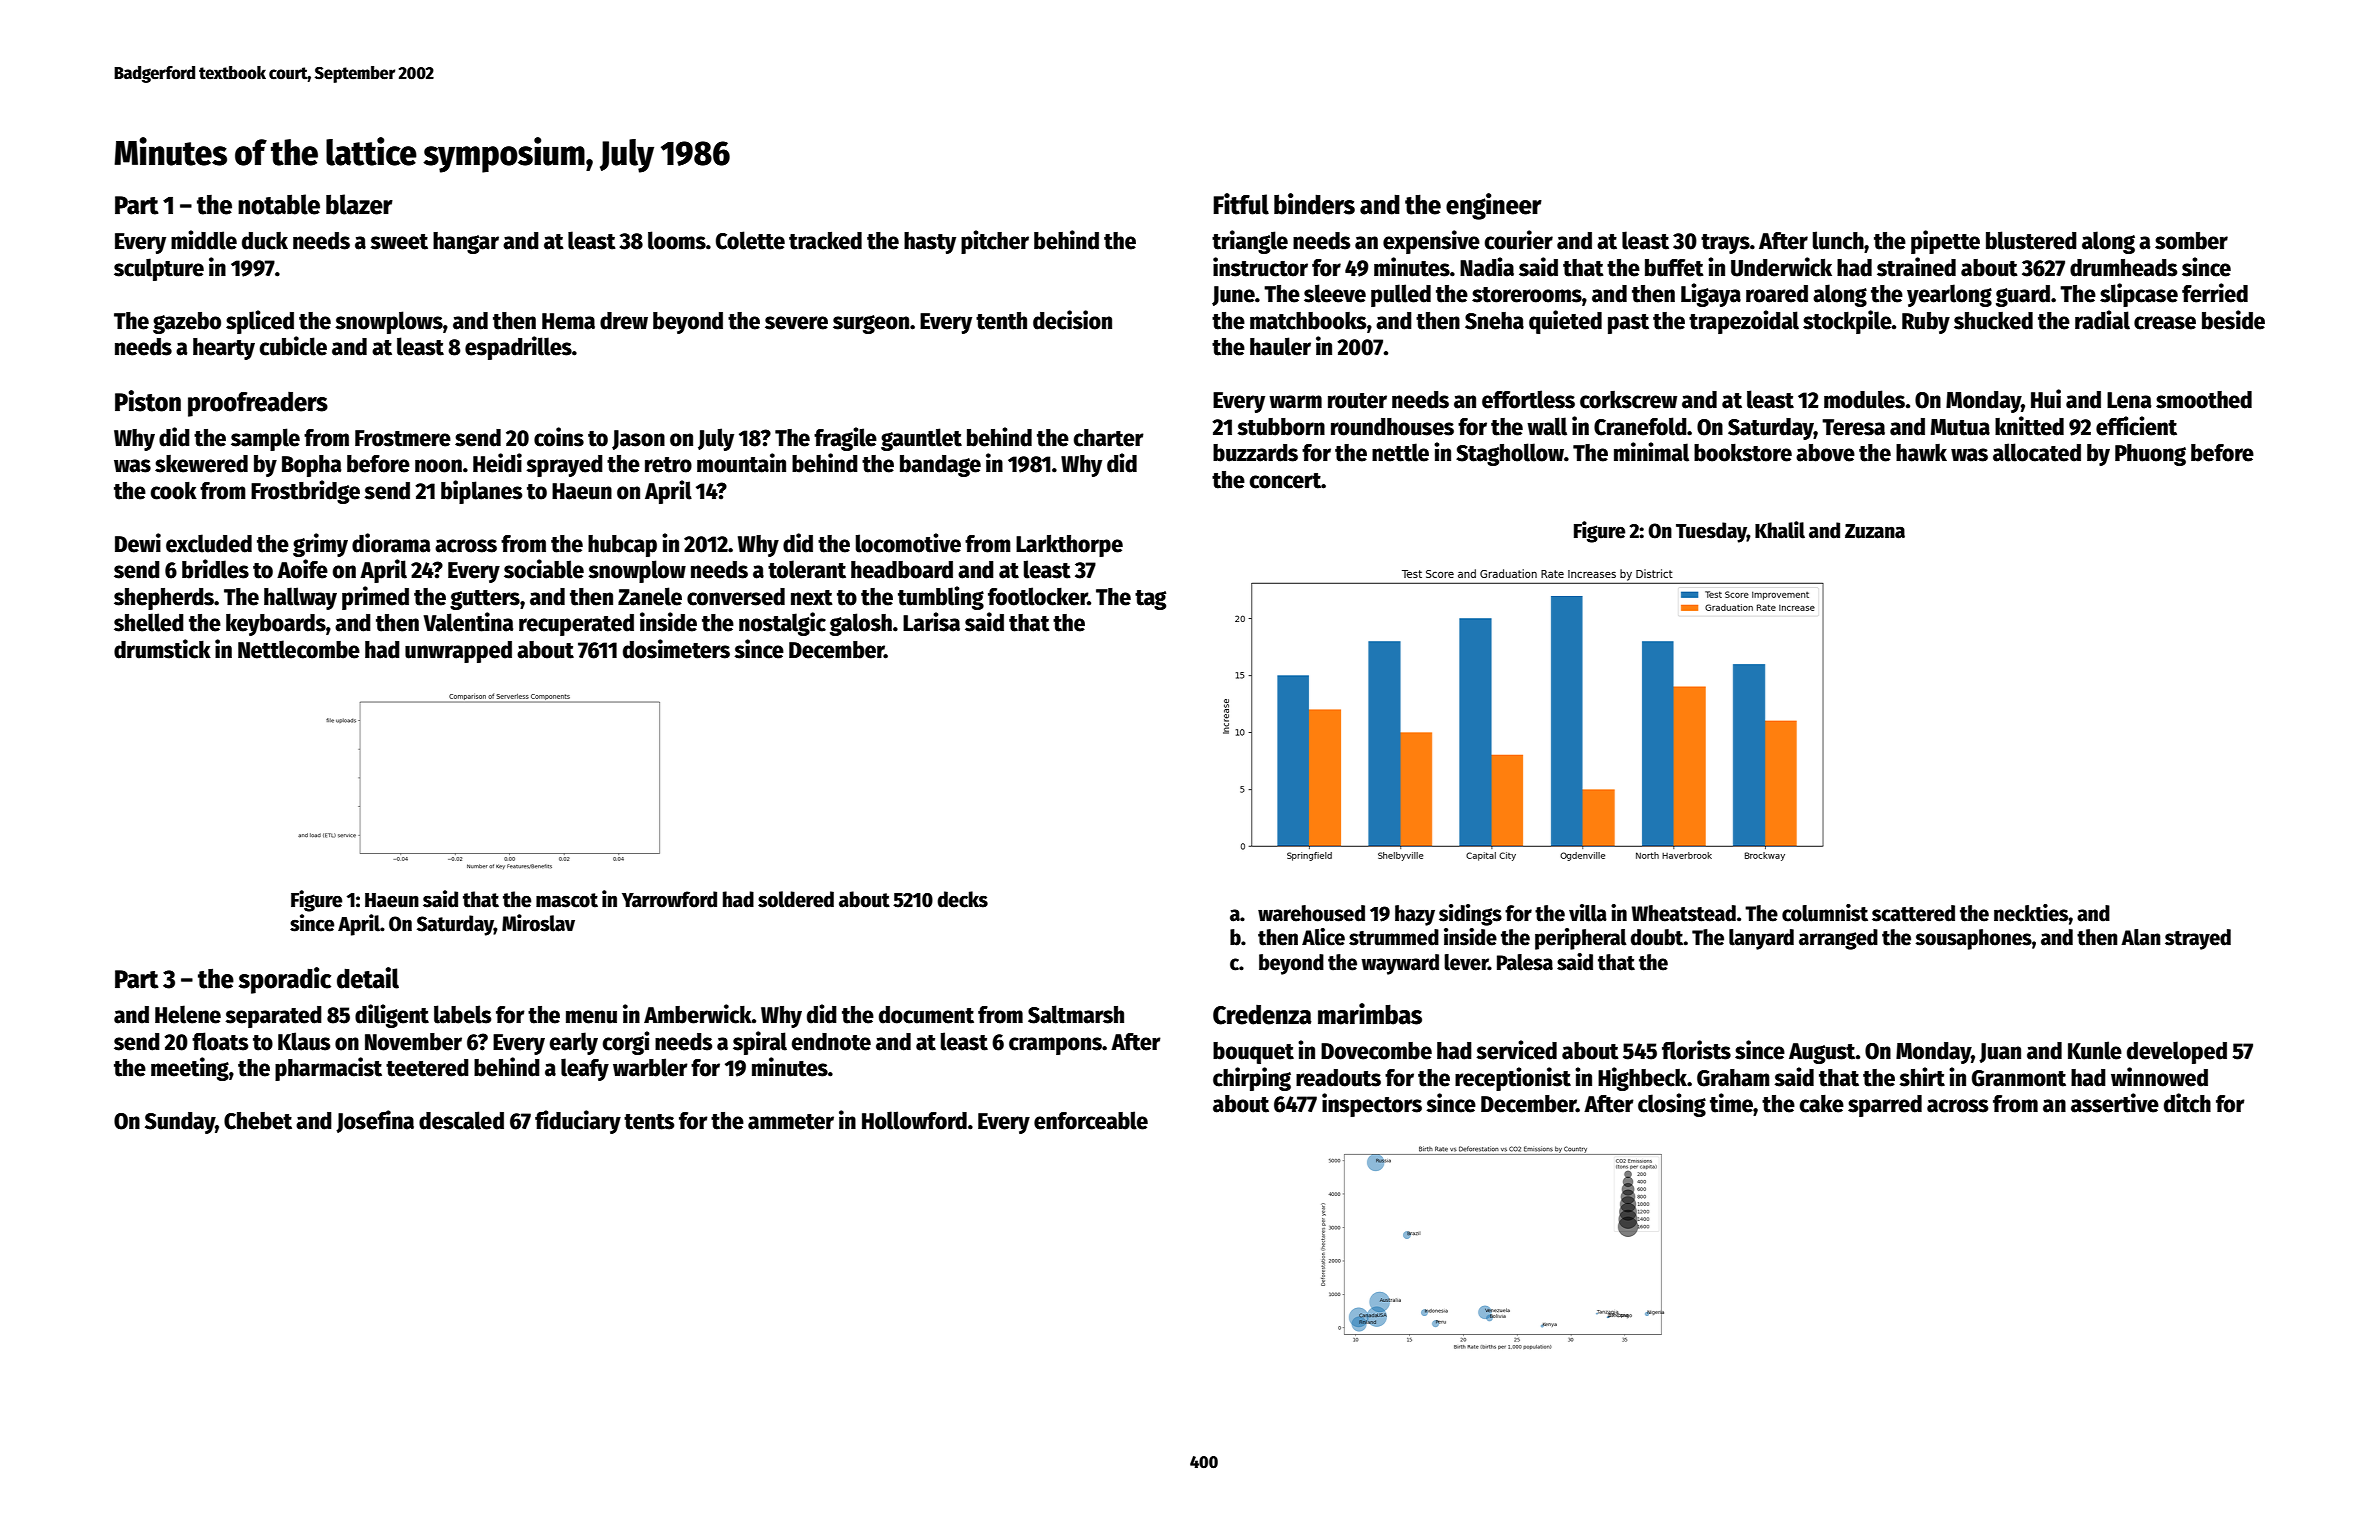 Image resolution: width=2380 pixels, height=1540 pixels. What do you see at coordinates (1252, 1079) in the screenshot?
I see `chirping` at bounding box center [1252, 1079].
